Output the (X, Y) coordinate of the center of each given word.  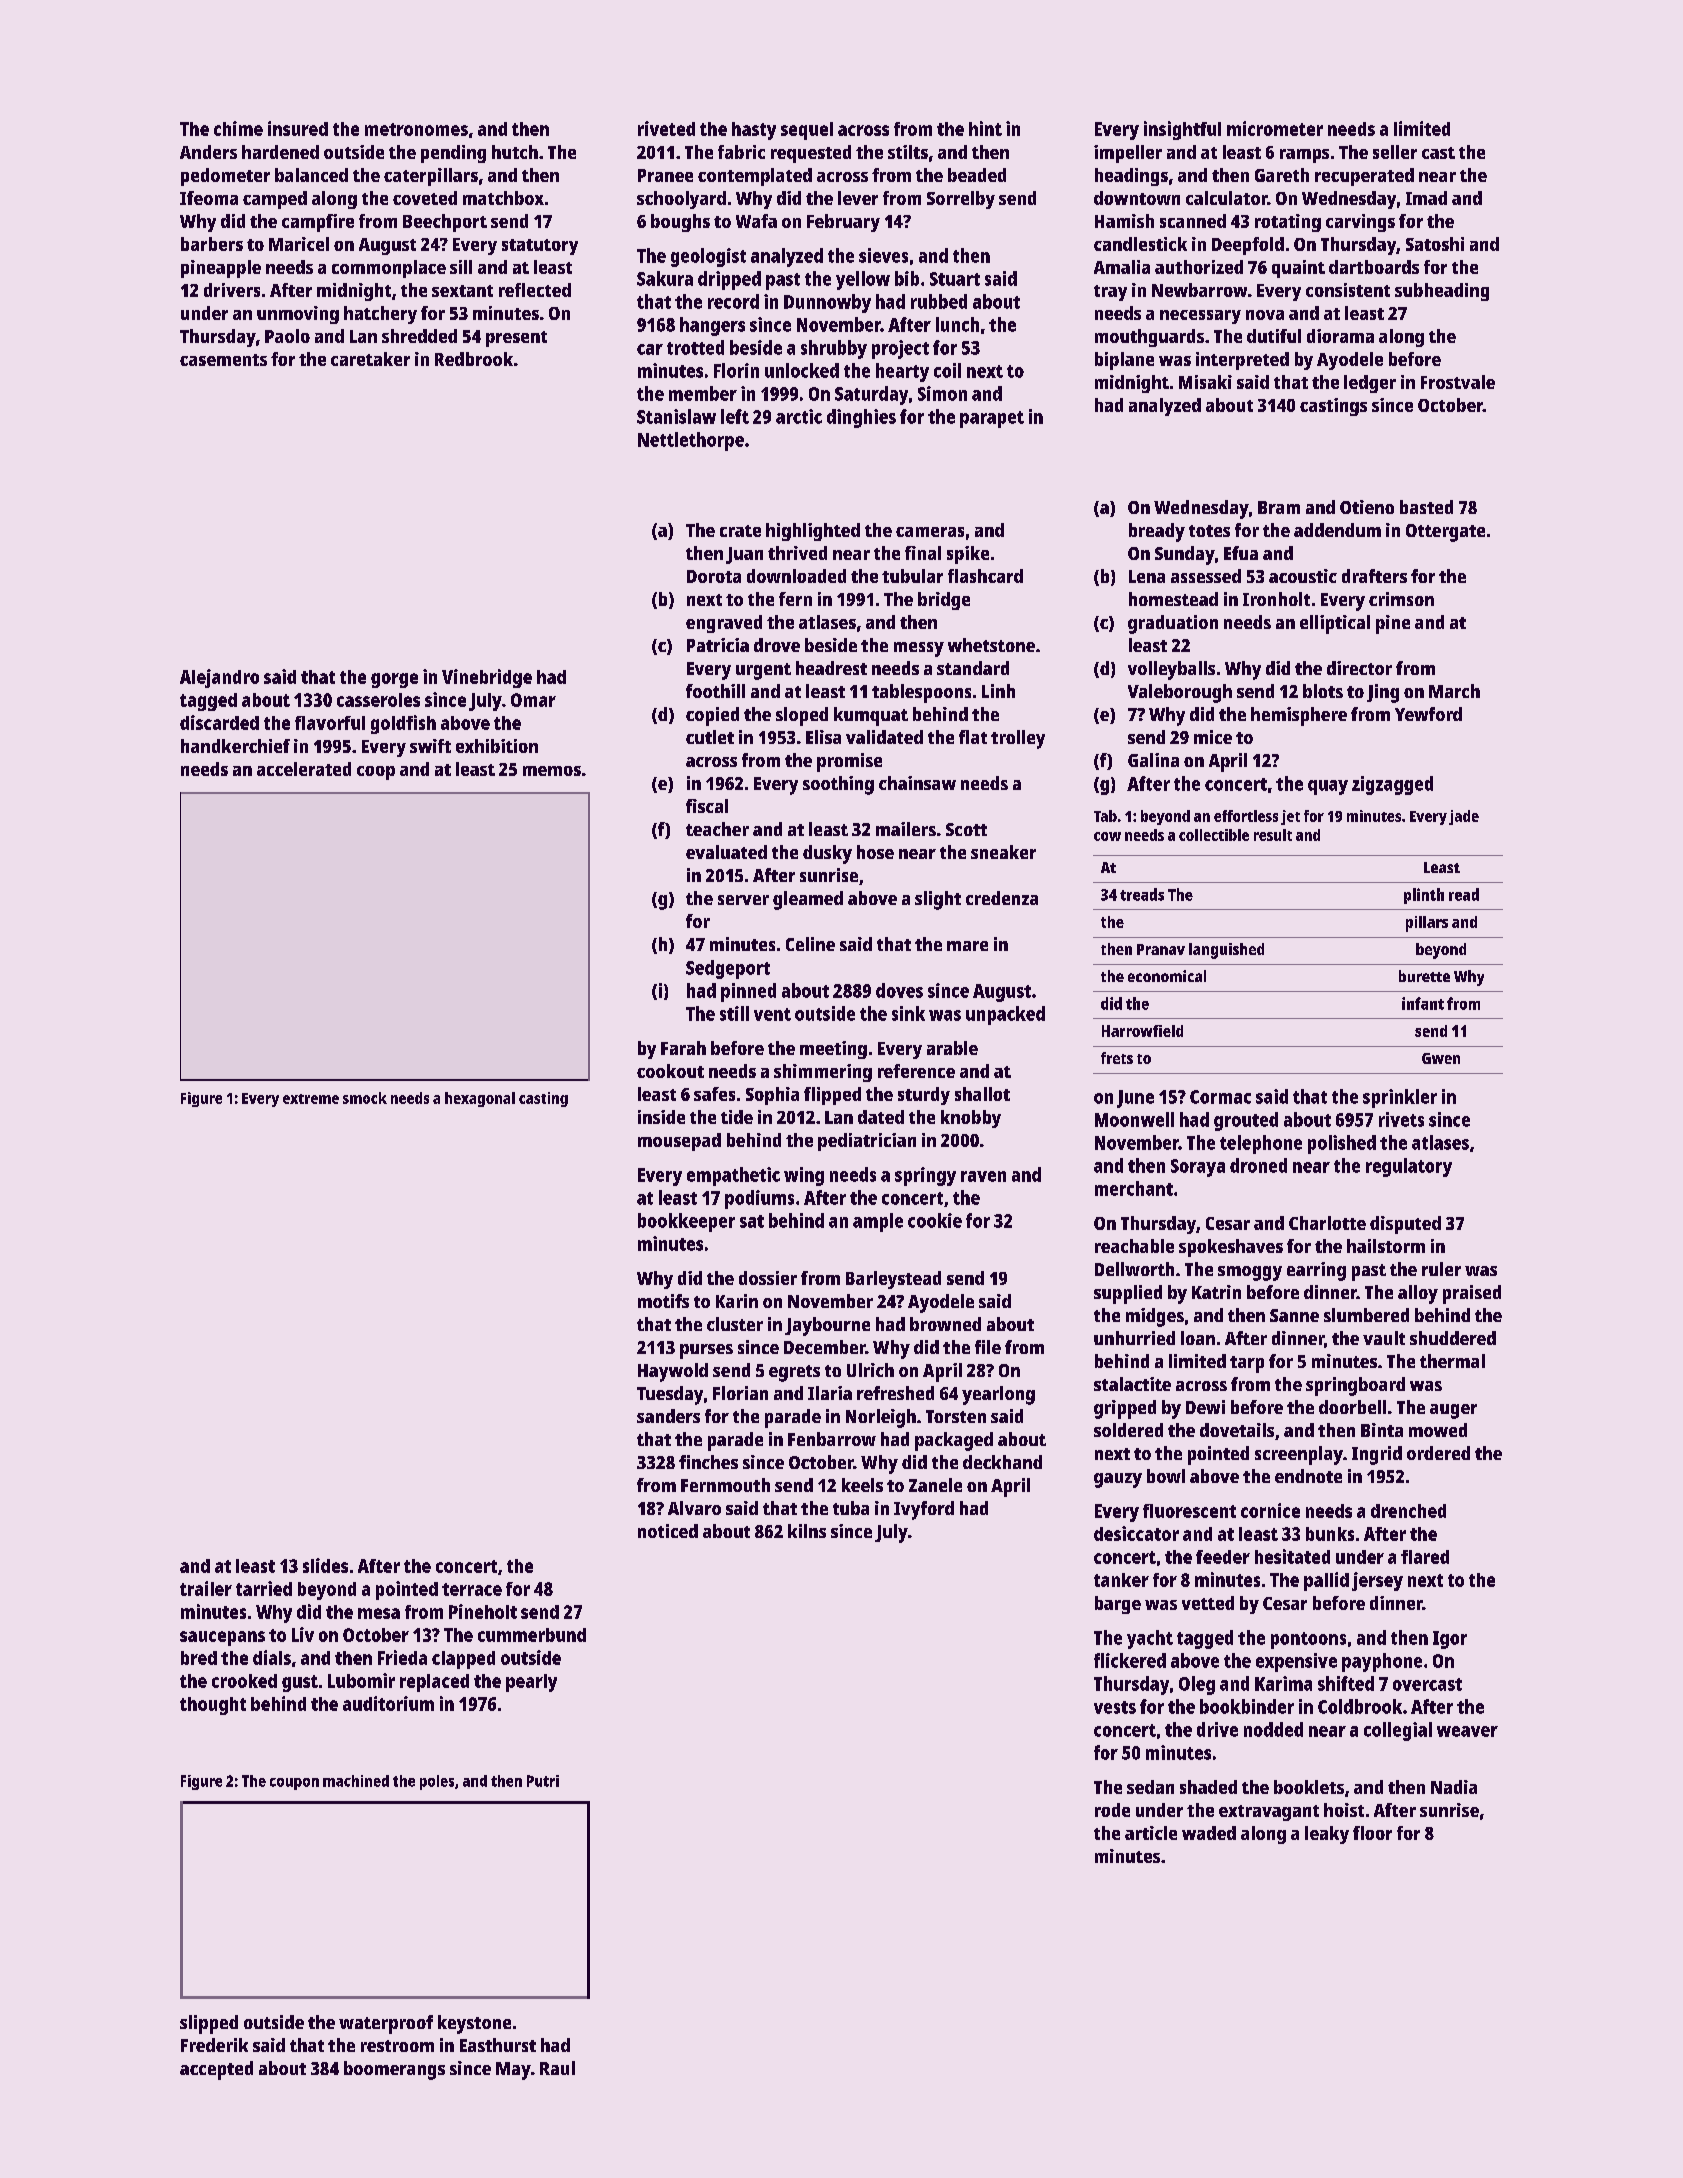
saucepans (222, 1638)
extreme (311, 1099)
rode (1112, 1810)
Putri (543, 1781)
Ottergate (1445, 533)
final (923, 553)
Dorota (714, 576)
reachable (1134, 1246)
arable (952, 1048)
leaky (1327, 1835)
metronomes (416, 129)
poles (437, 1782)
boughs (680, 223)
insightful (1182, 130)
